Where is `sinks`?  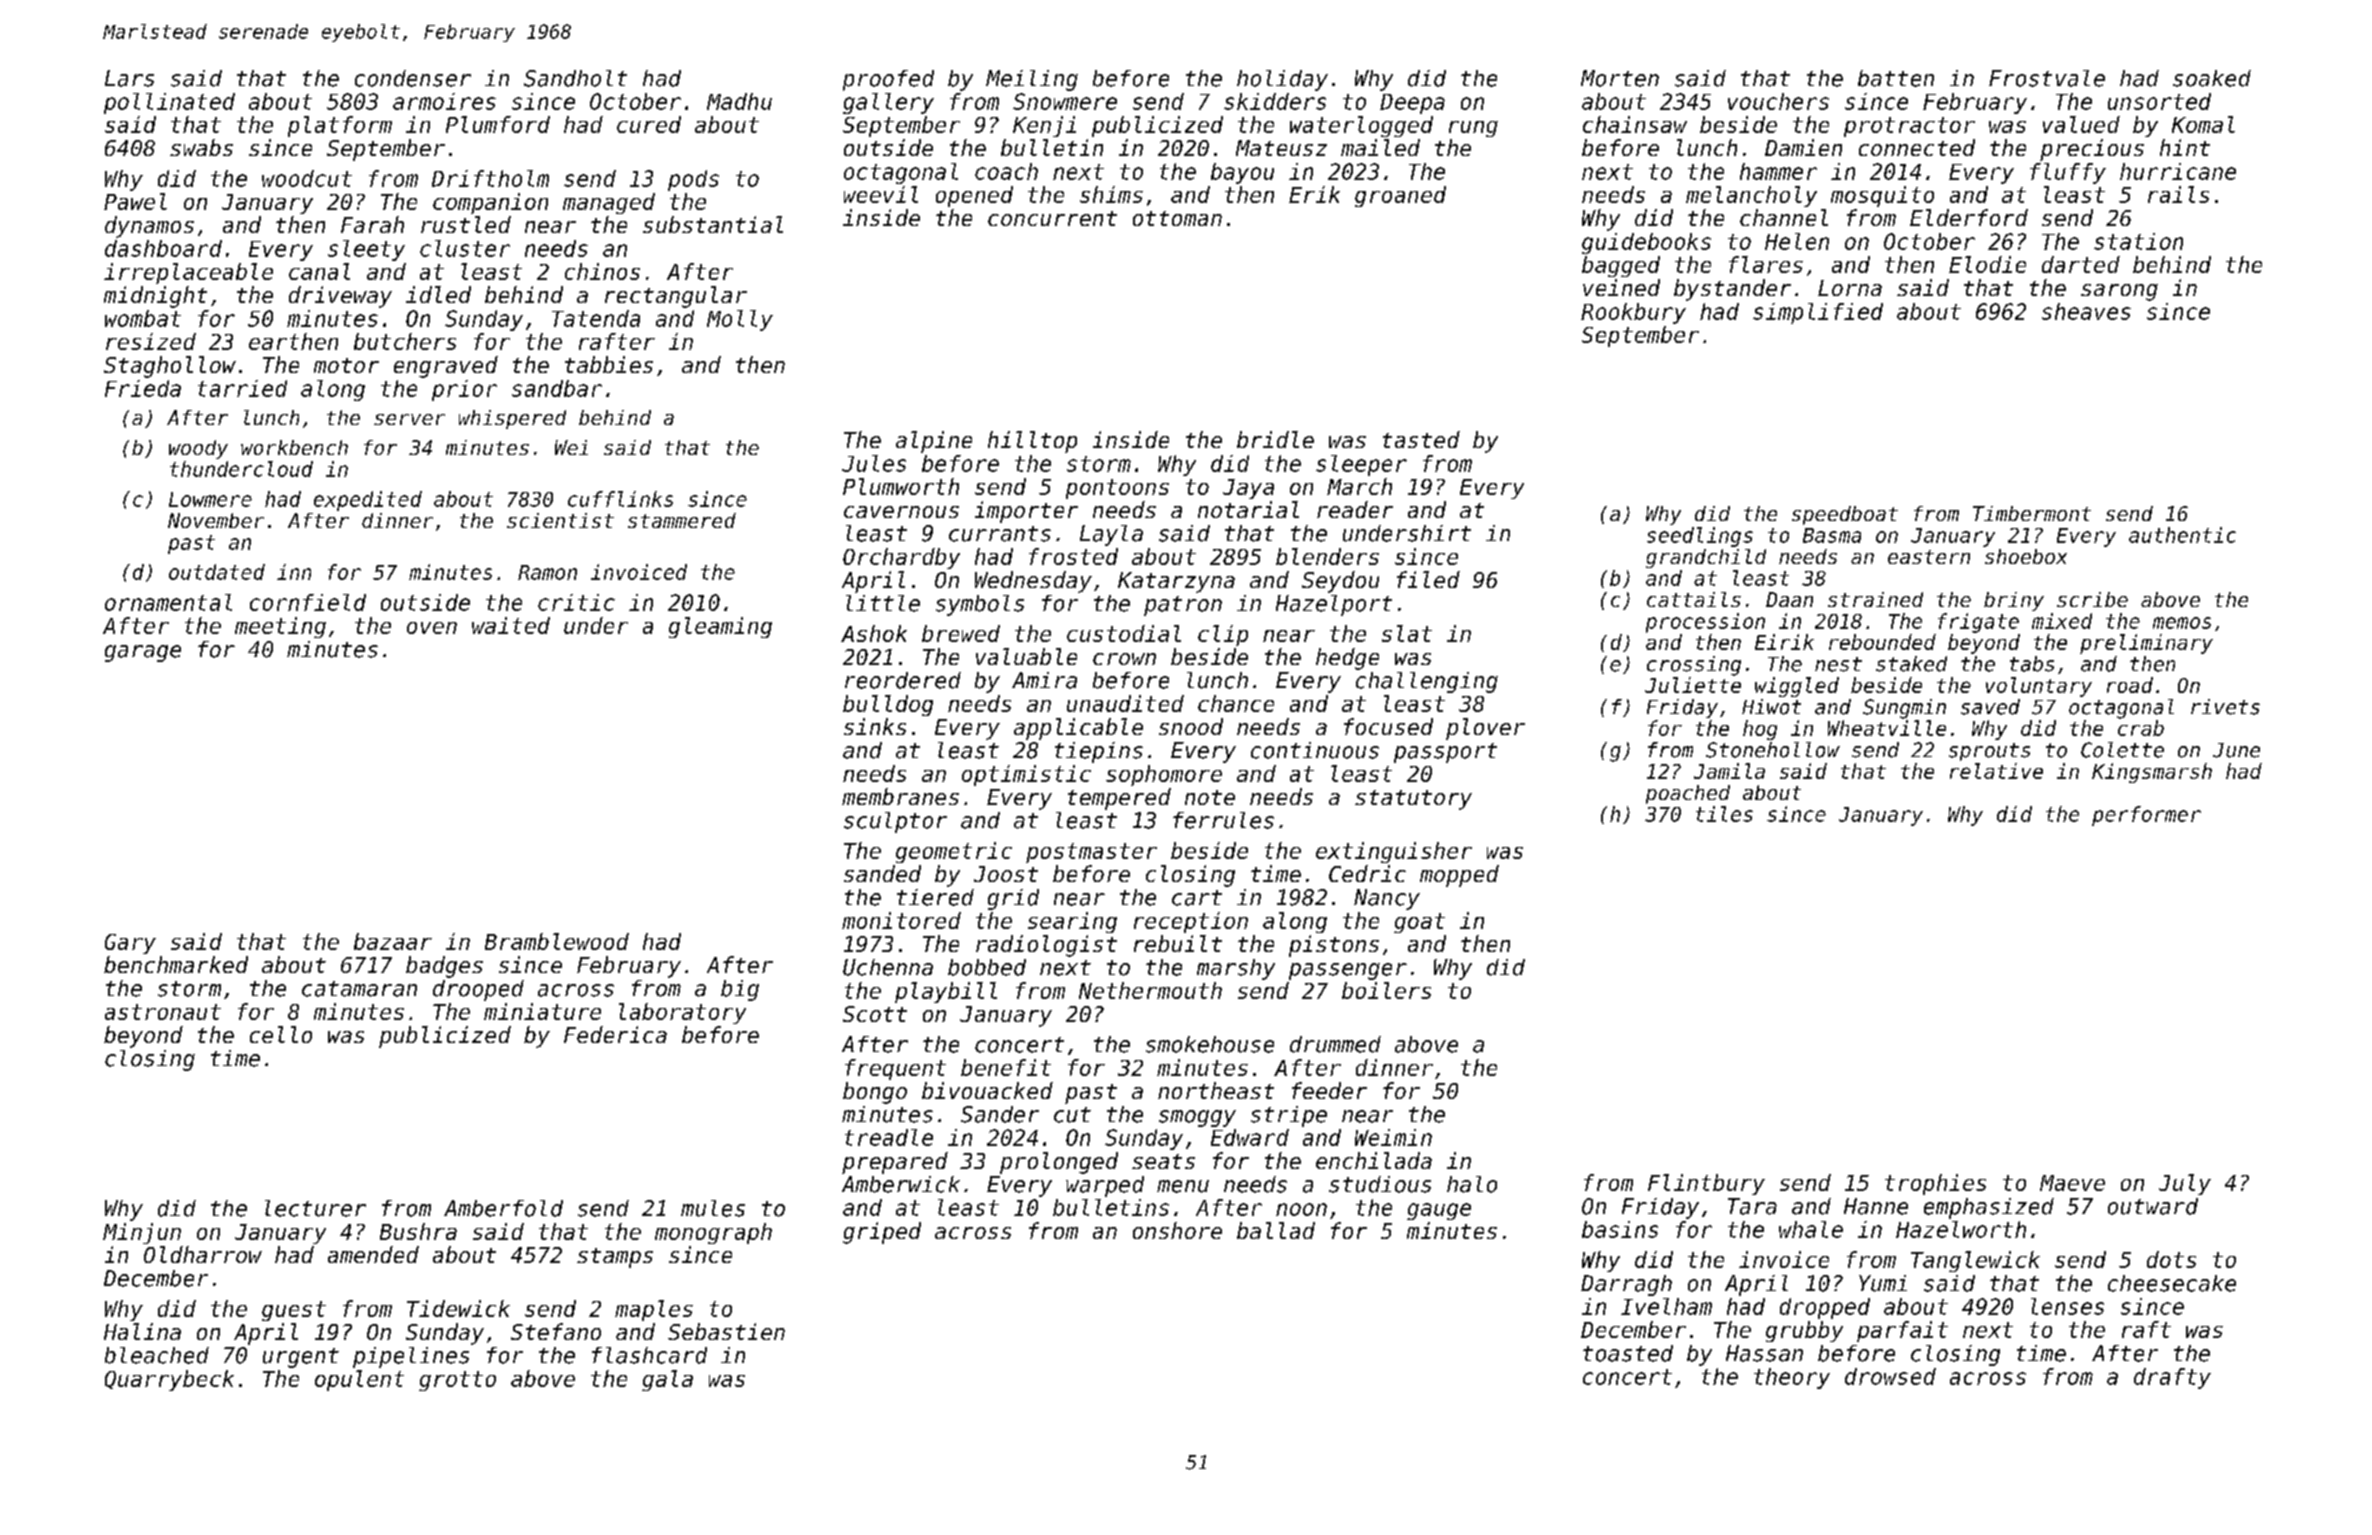
sinks is located at coordinates (875, 726).
